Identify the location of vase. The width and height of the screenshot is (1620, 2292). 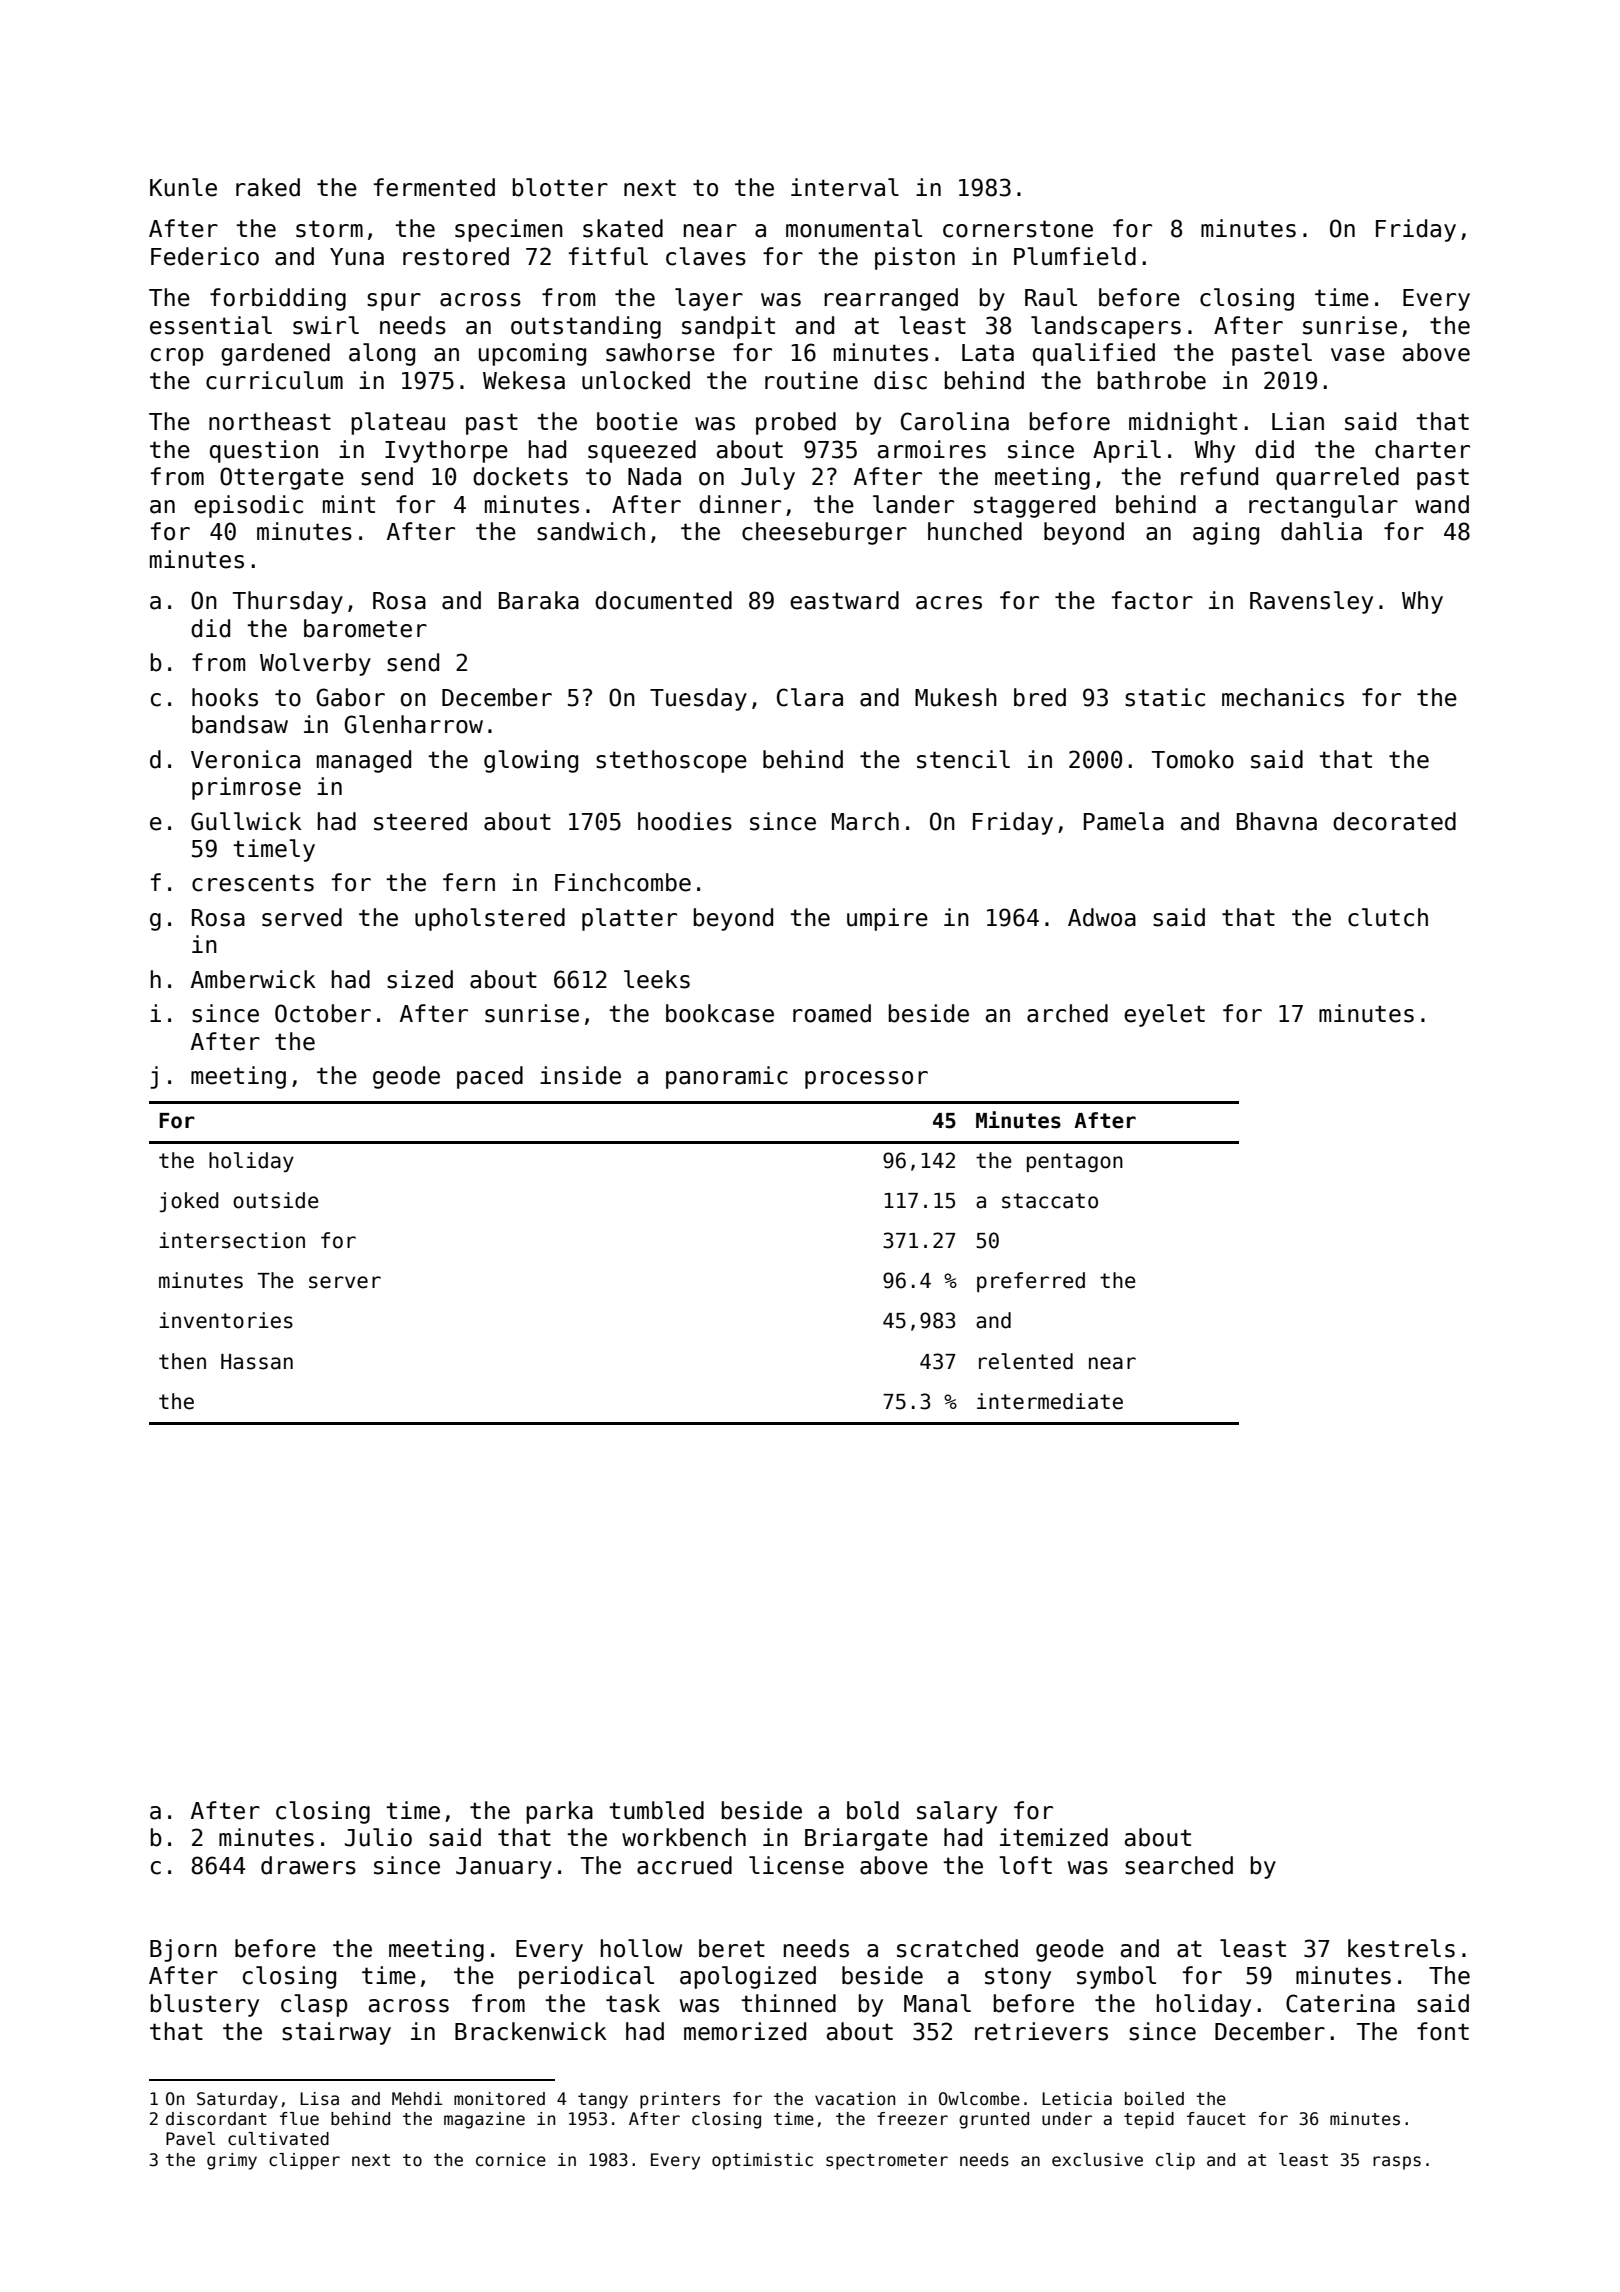
(1358, 355).
